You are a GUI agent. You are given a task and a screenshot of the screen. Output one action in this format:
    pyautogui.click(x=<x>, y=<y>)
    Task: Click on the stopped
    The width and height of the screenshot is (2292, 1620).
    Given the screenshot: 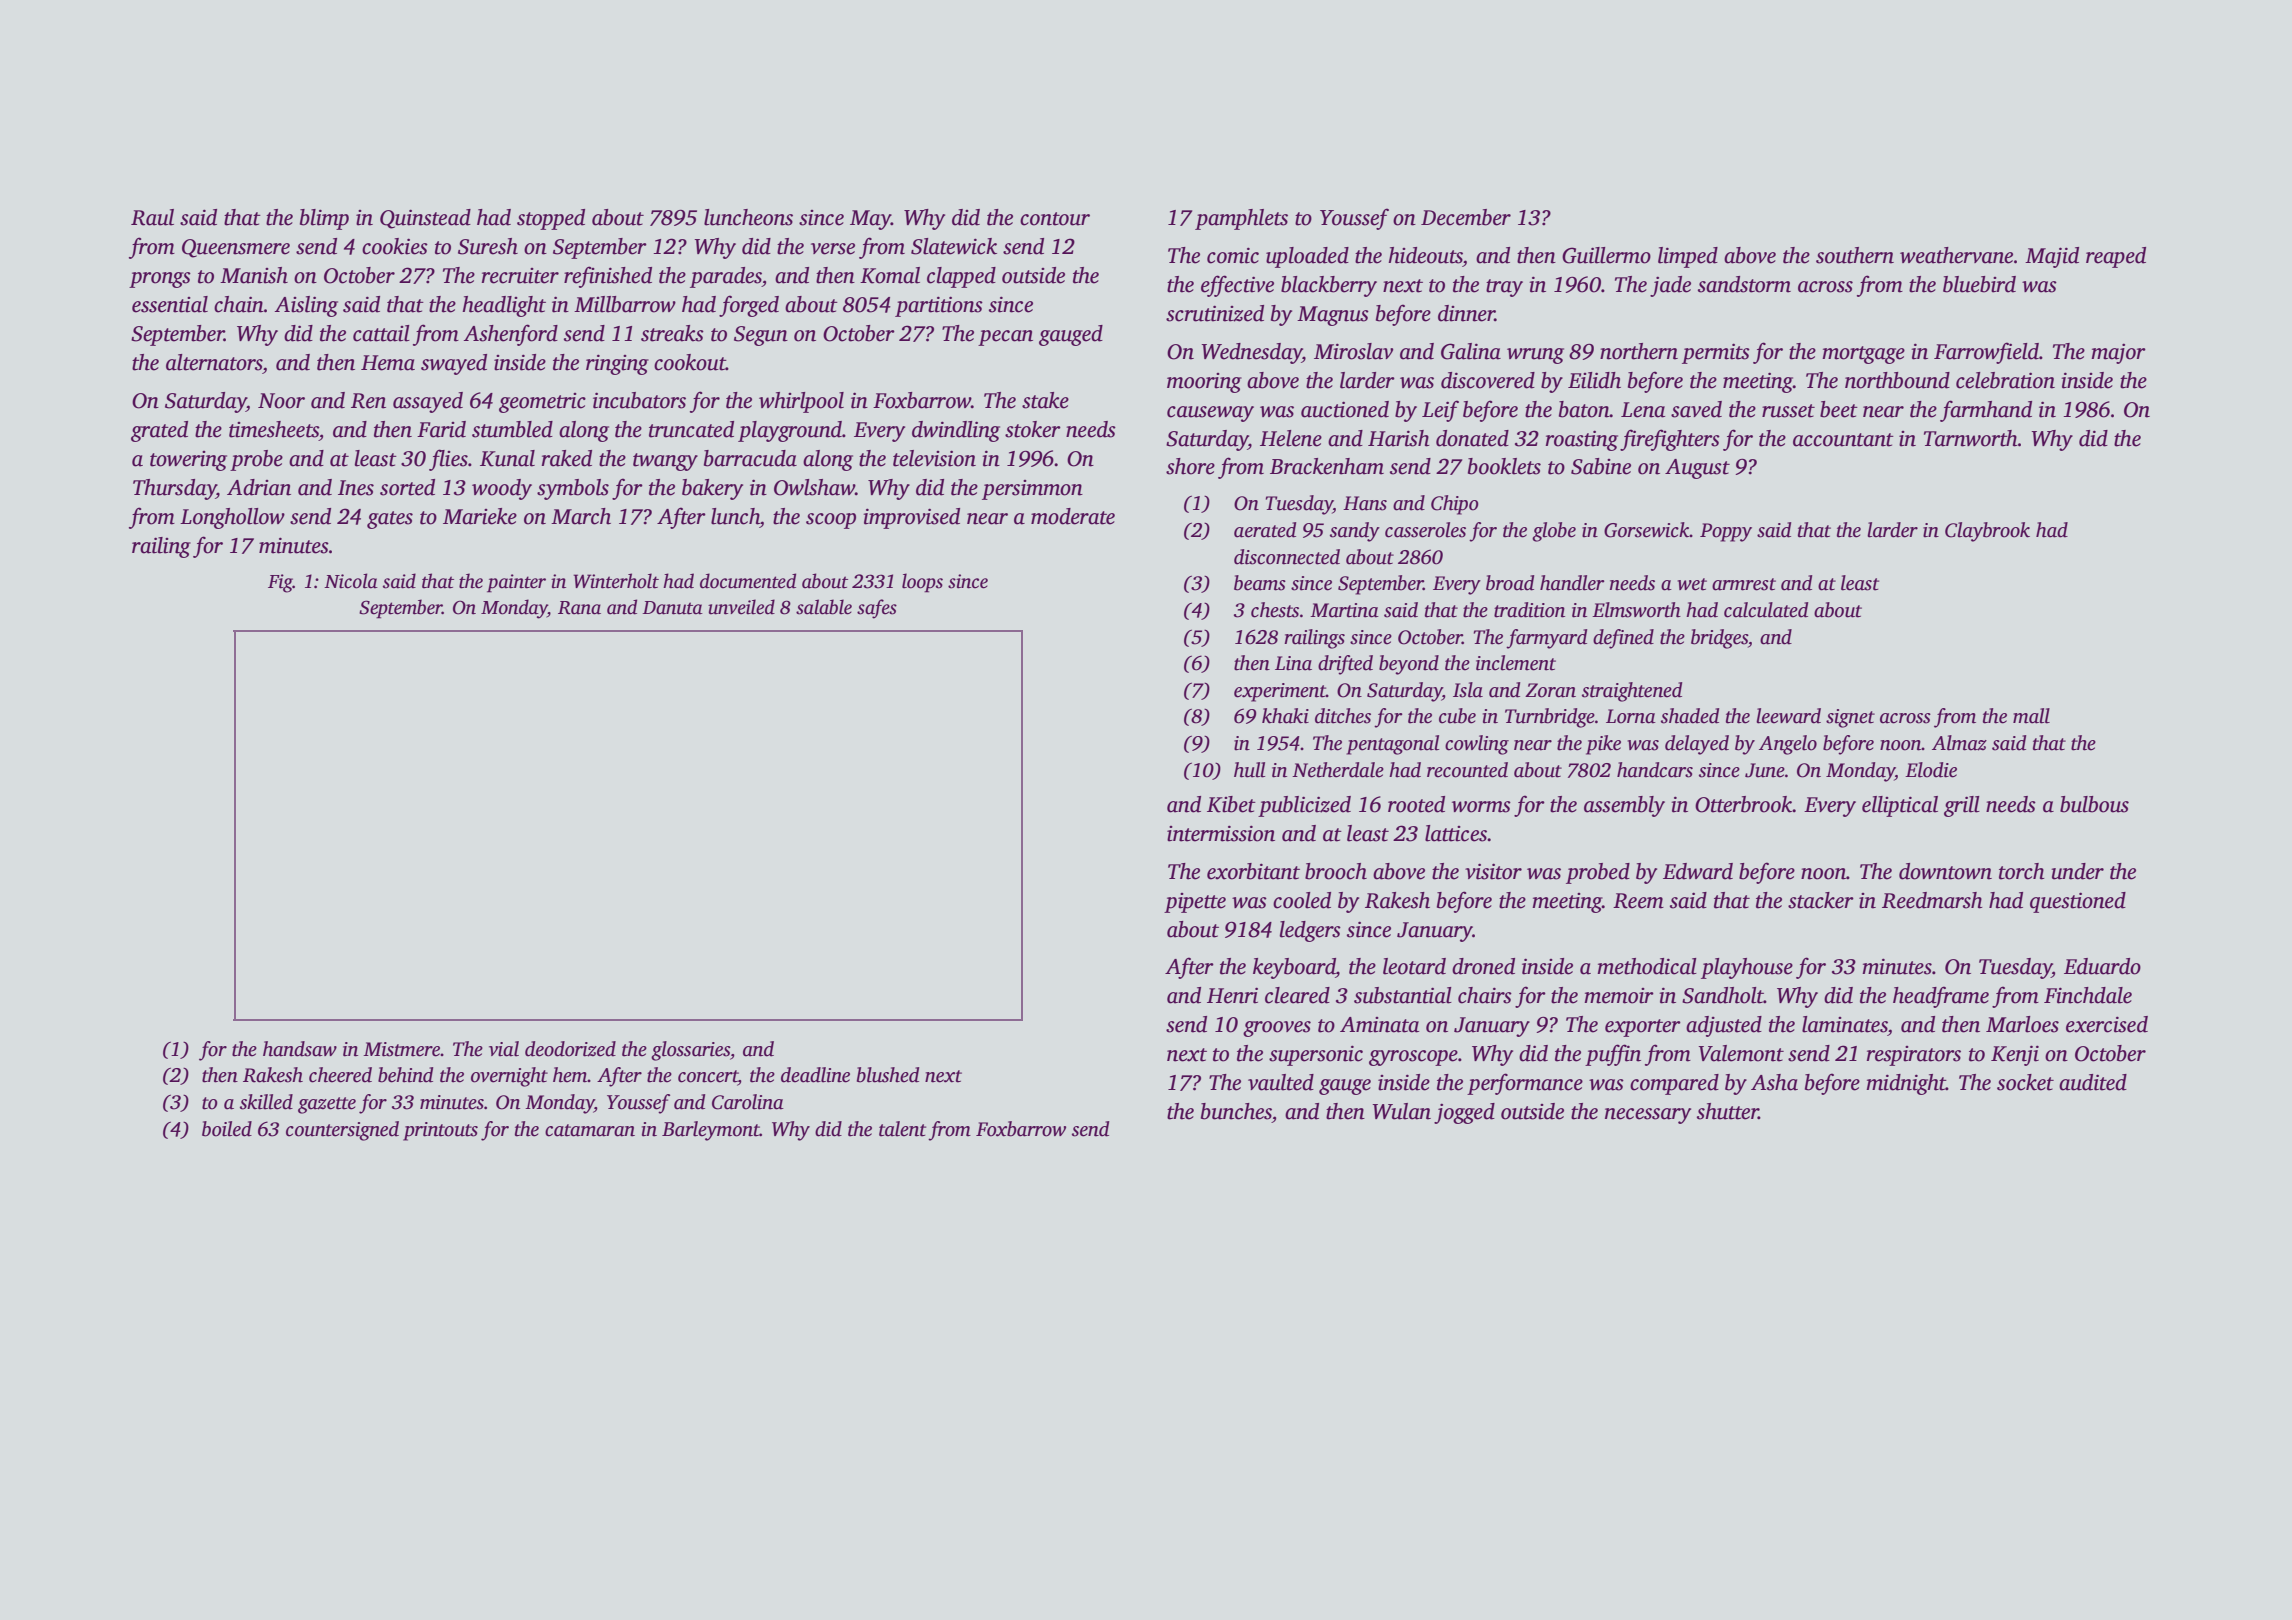 What is the action you would take?
    pyautogui.click(x=551, y=219)
